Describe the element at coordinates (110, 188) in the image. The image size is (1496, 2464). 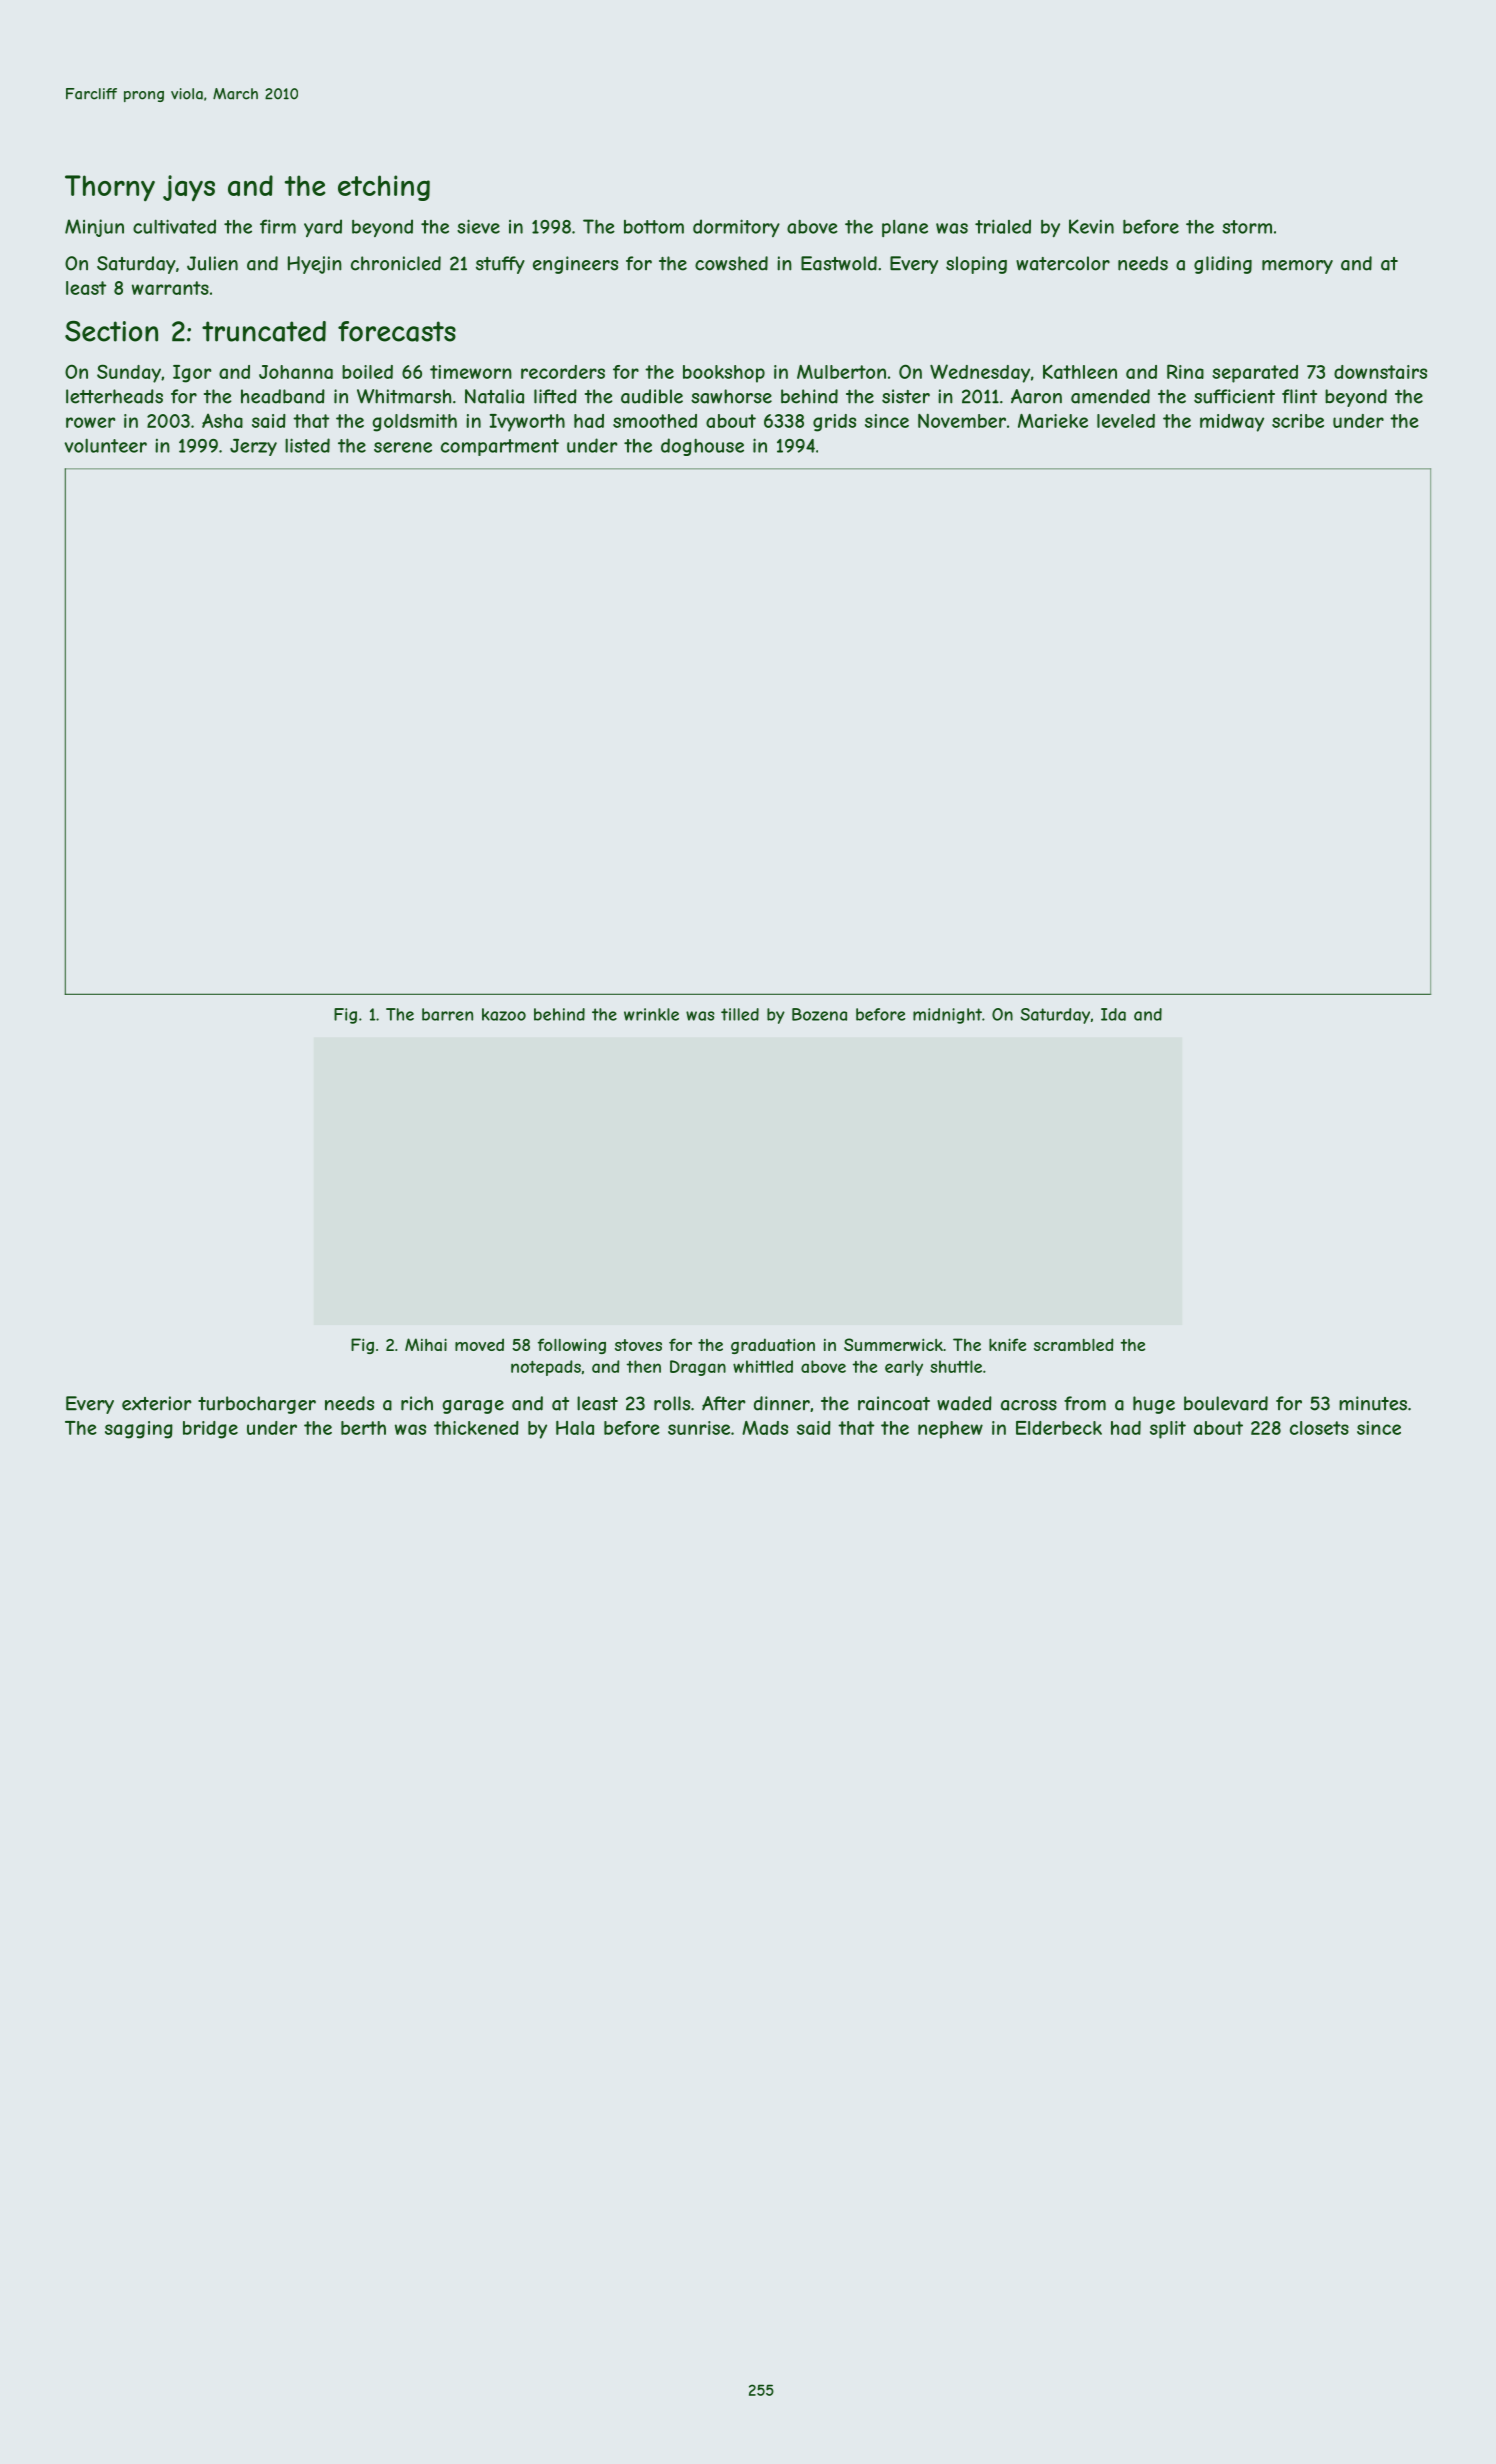
I see `Thorny` at that location.
